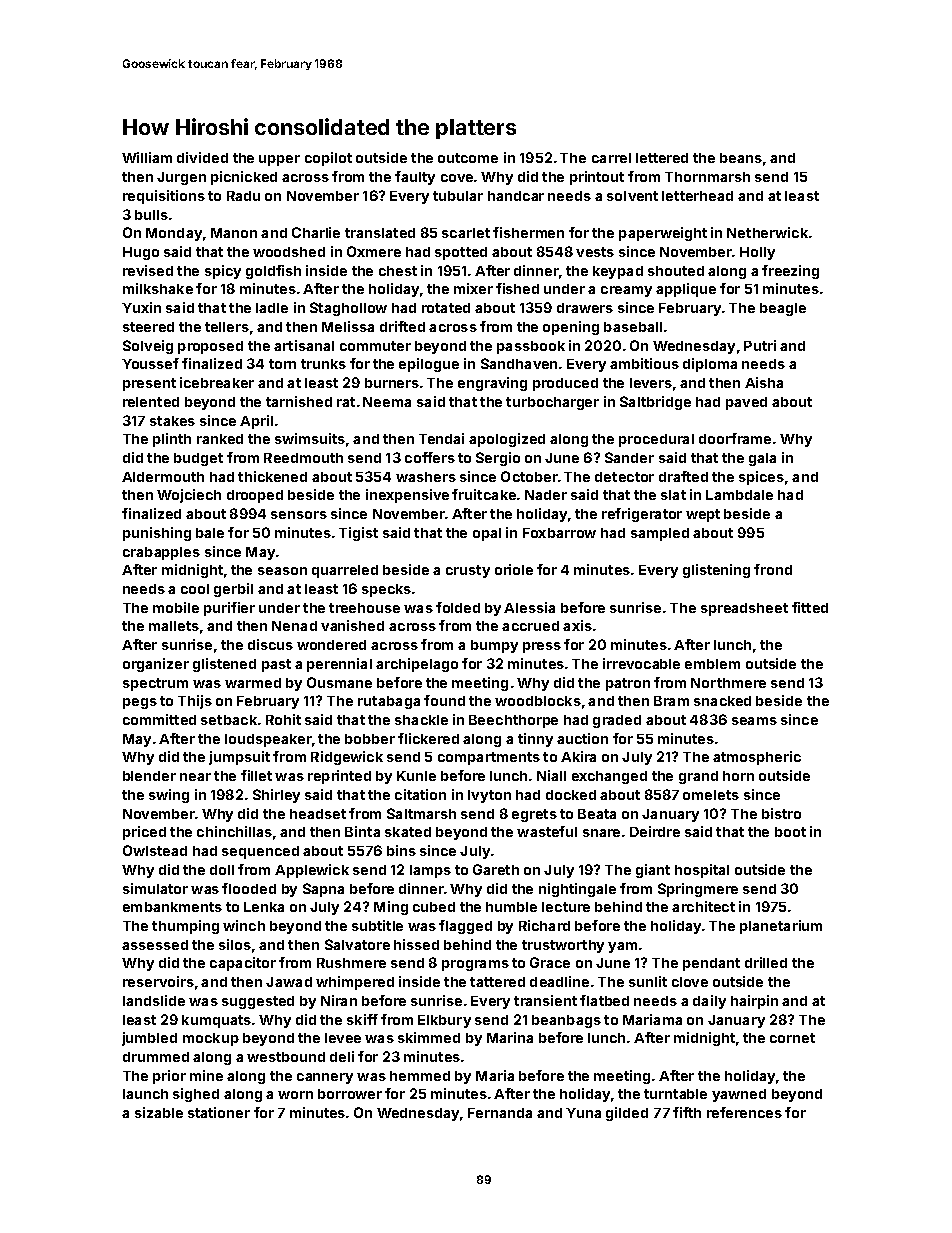  I want to click on irrevocable, so click(641, 663).
